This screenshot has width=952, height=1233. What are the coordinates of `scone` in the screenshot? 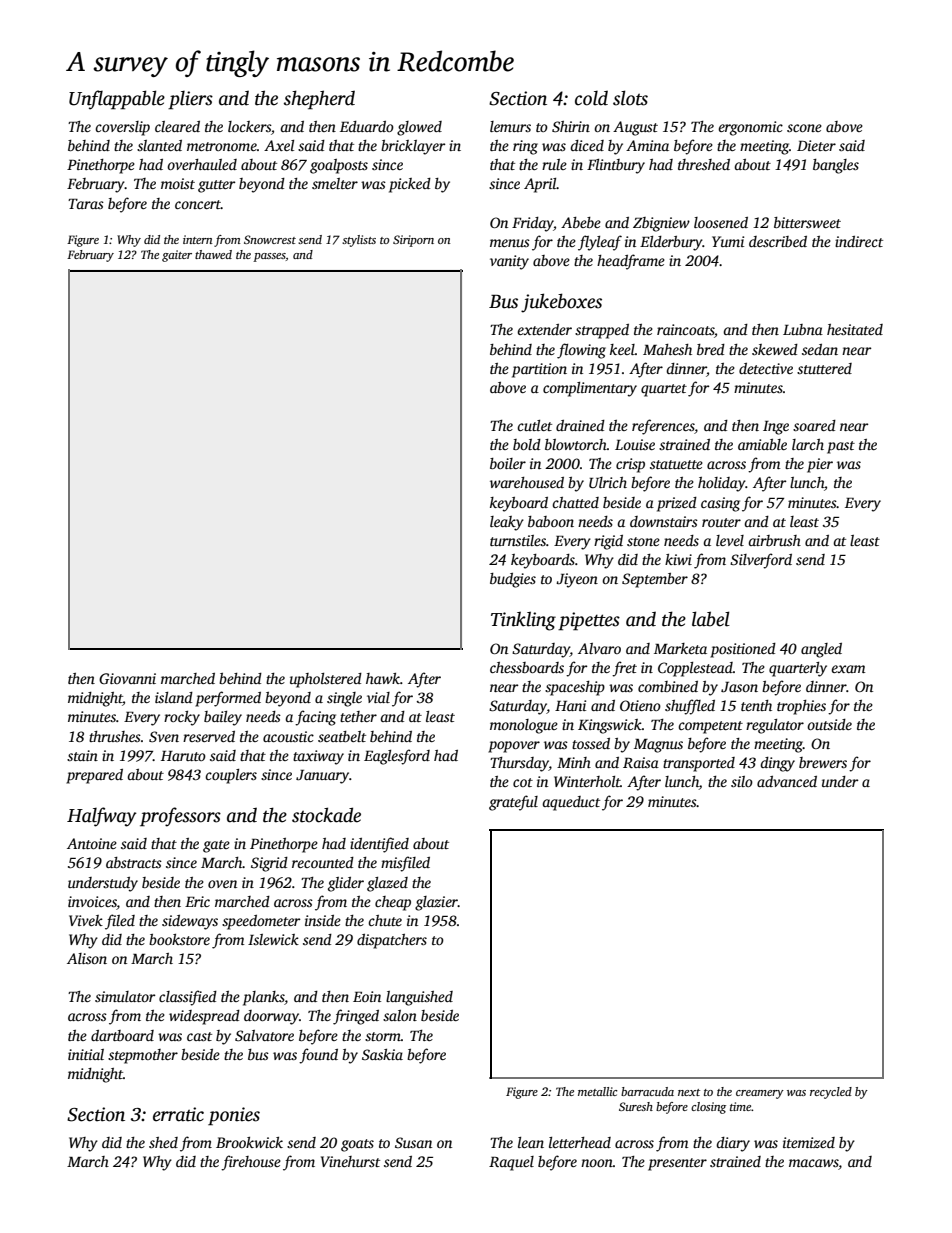 It's located at (804, 128).
